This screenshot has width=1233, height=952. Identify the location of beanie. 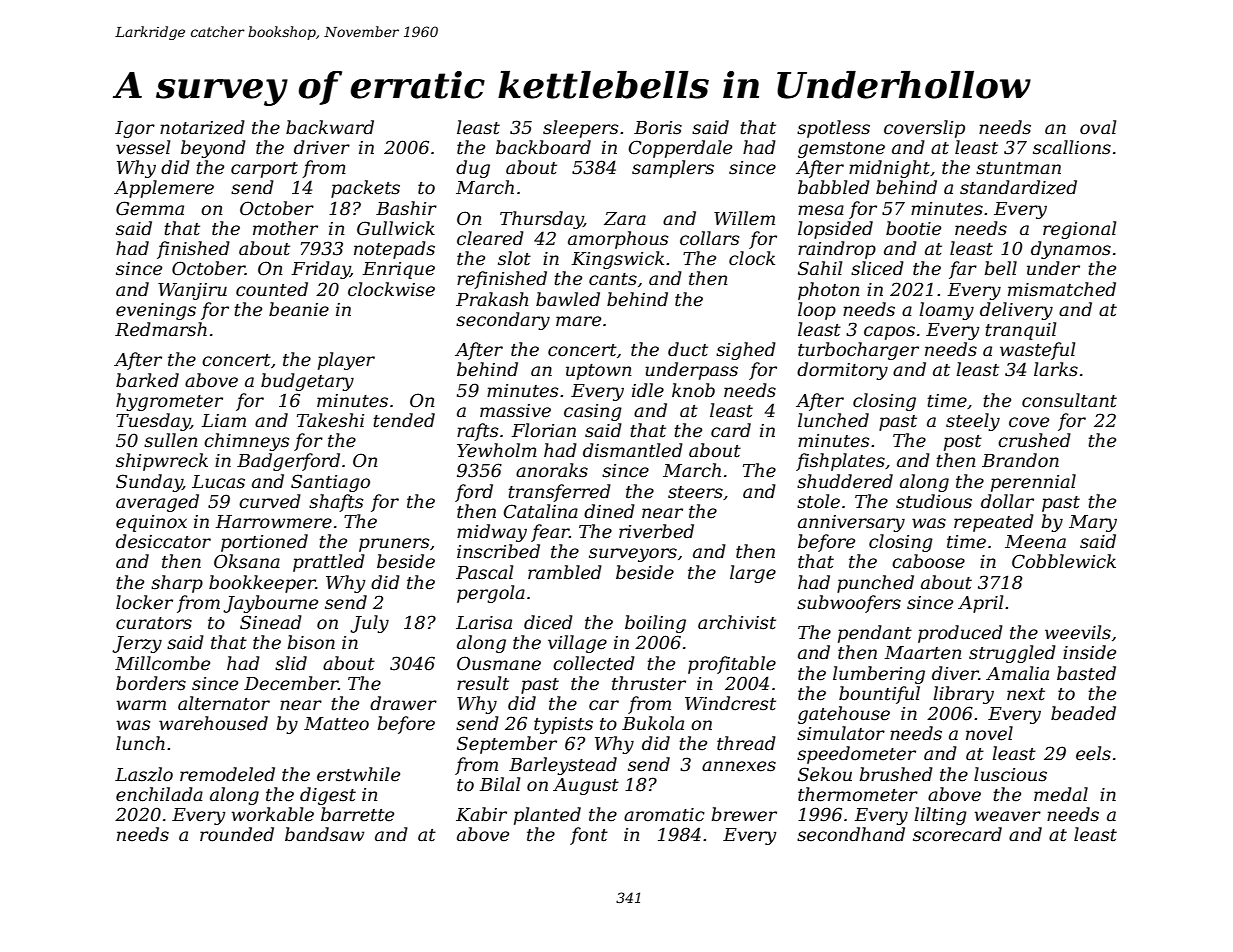
(299, 309).
